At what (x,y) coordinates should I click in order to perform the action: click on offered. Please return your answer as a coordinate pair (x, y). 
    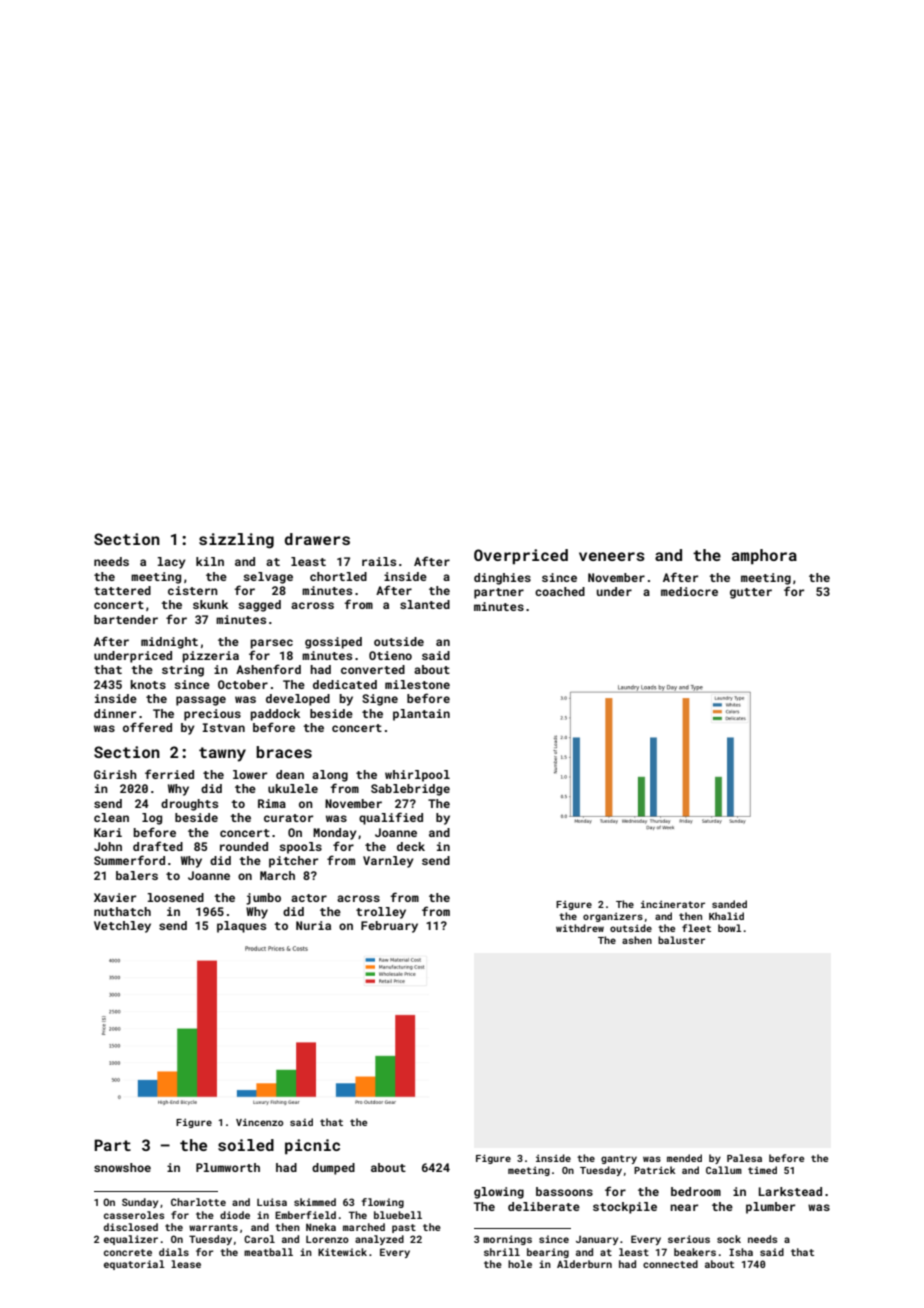
    Looking at the image, I should click on (147, 727).
